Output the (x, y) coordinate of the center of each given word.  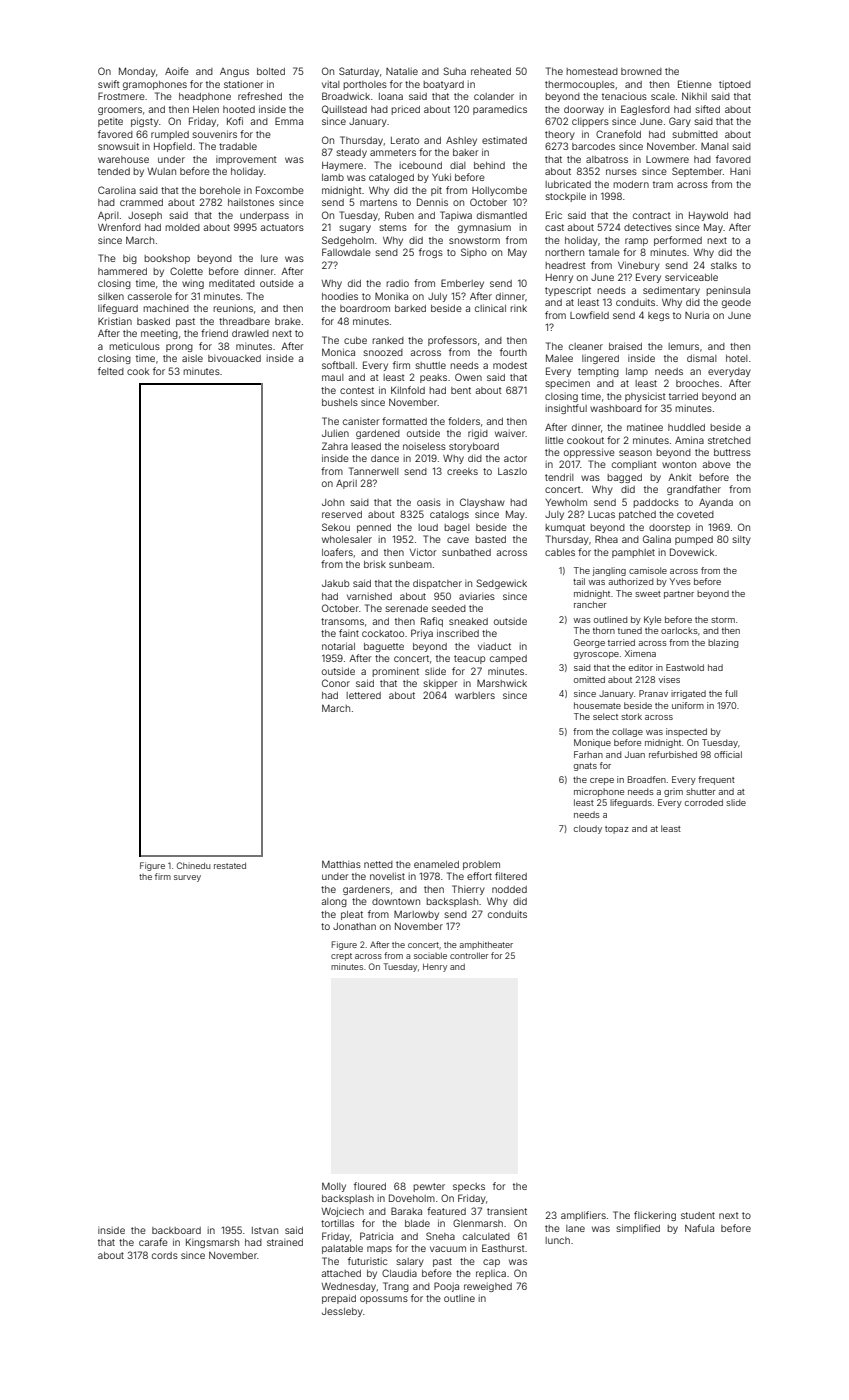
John (333, 502)
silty (742, 540)
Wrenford (119, 227)
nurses (621, 172)
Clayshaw (482, 503)
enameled (436, 864)
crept (341, 957)
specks (469, 1187)
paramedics (500, 110)
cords (165, 1255)
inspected (686, 732)
